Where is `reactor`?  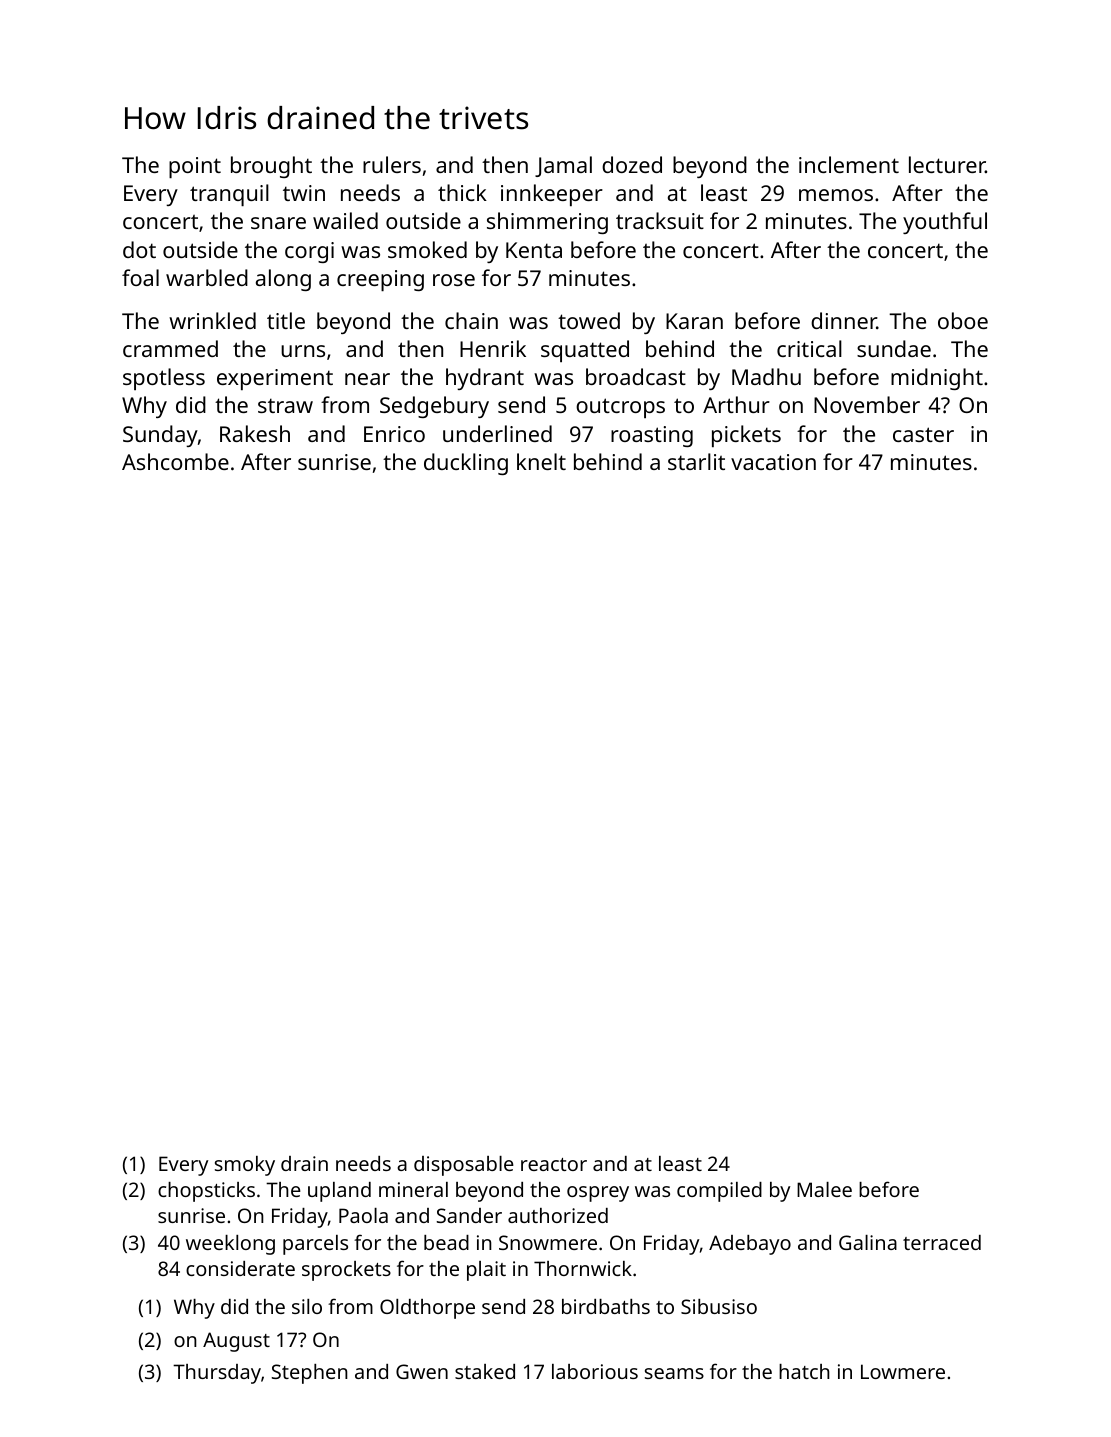 reactor is located at coordinates (554, 1164).
